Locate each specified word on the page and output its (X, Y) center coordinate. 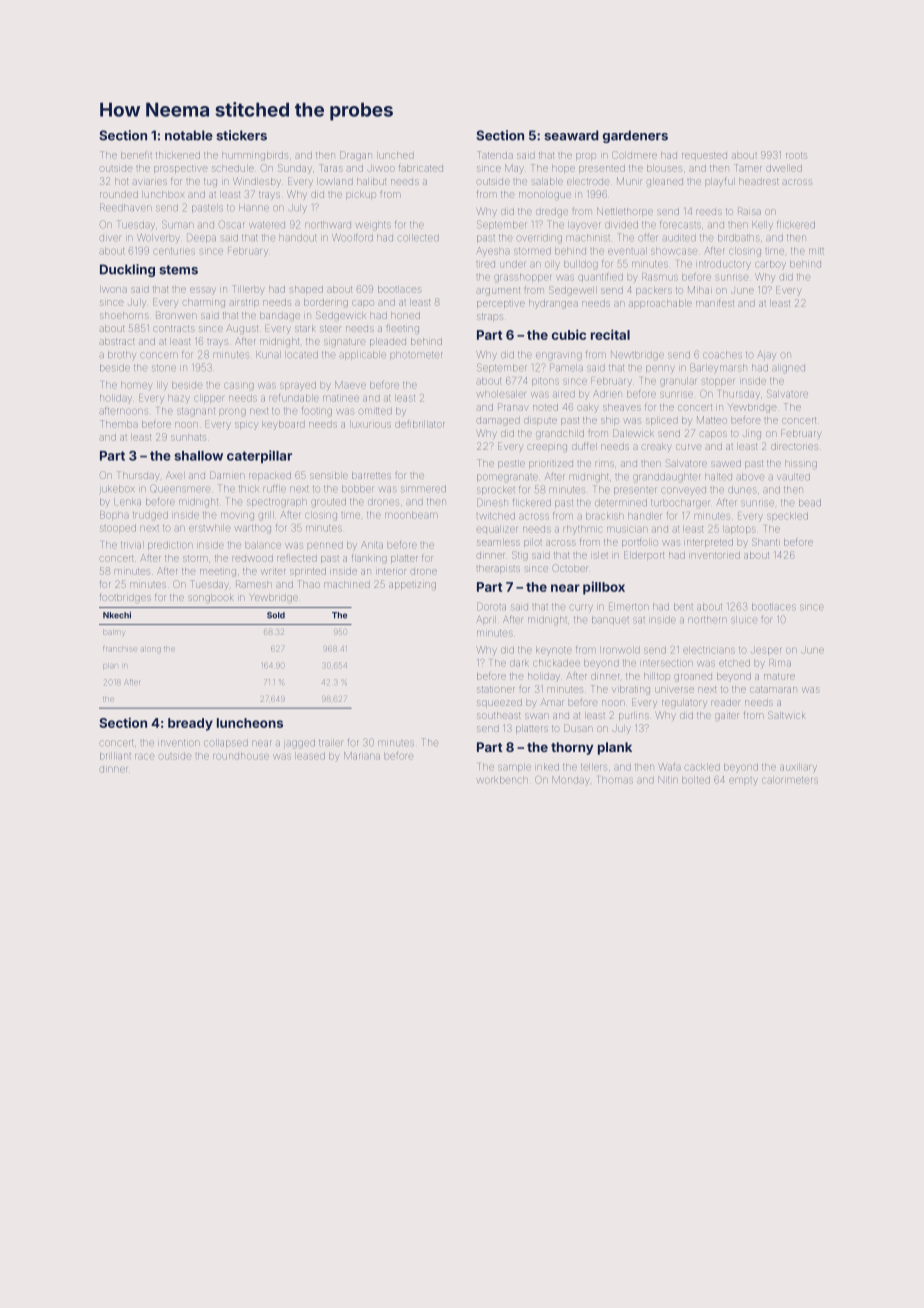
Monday (571, 780)
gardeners (635, 136)
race (144, 757)
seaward (571, 135)
